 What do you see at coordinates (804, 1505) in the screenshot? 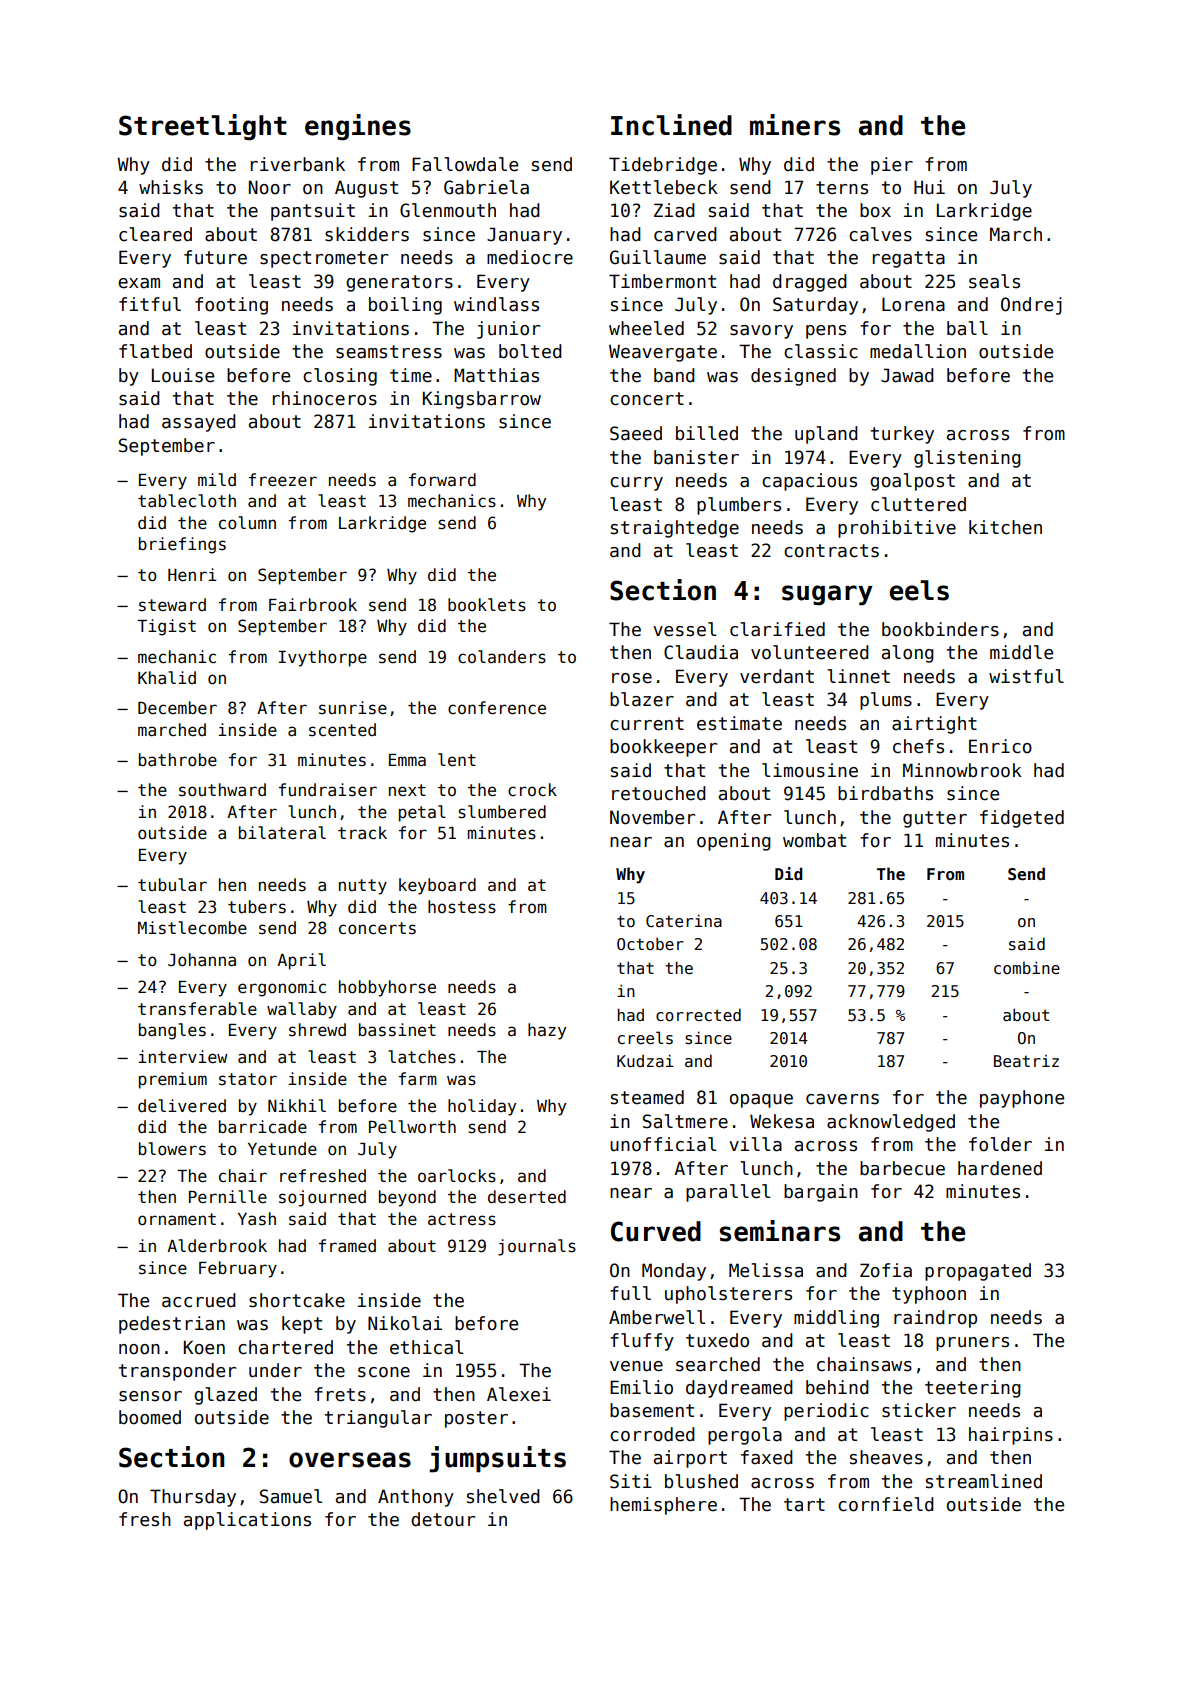
I see `tart` at bounding box center [804, 1505].
